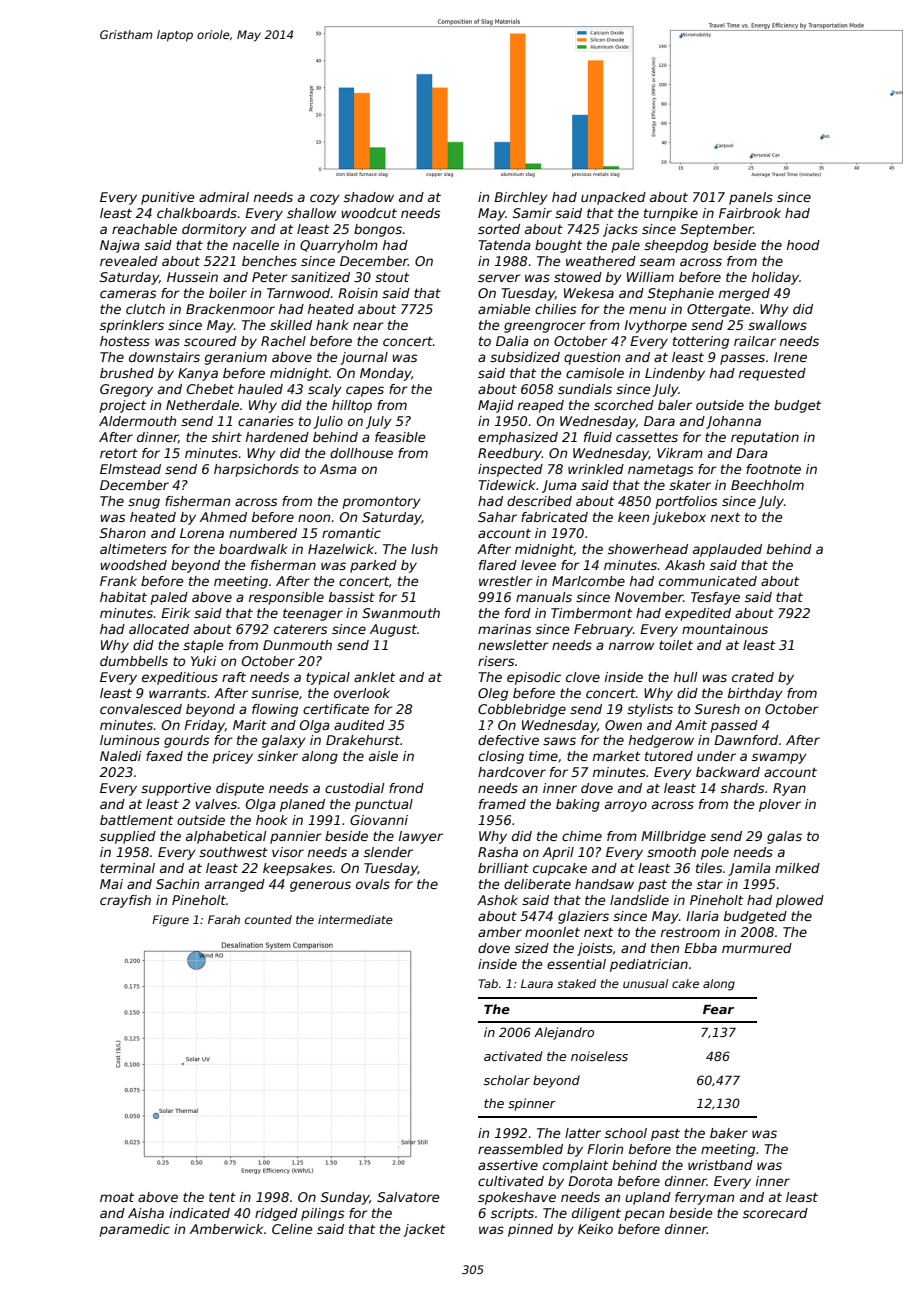 The image size is (924, 1308). What do you see at coordinates (512, 341) in the image?
I see `Dalia` at bounding box center [512, 341].
